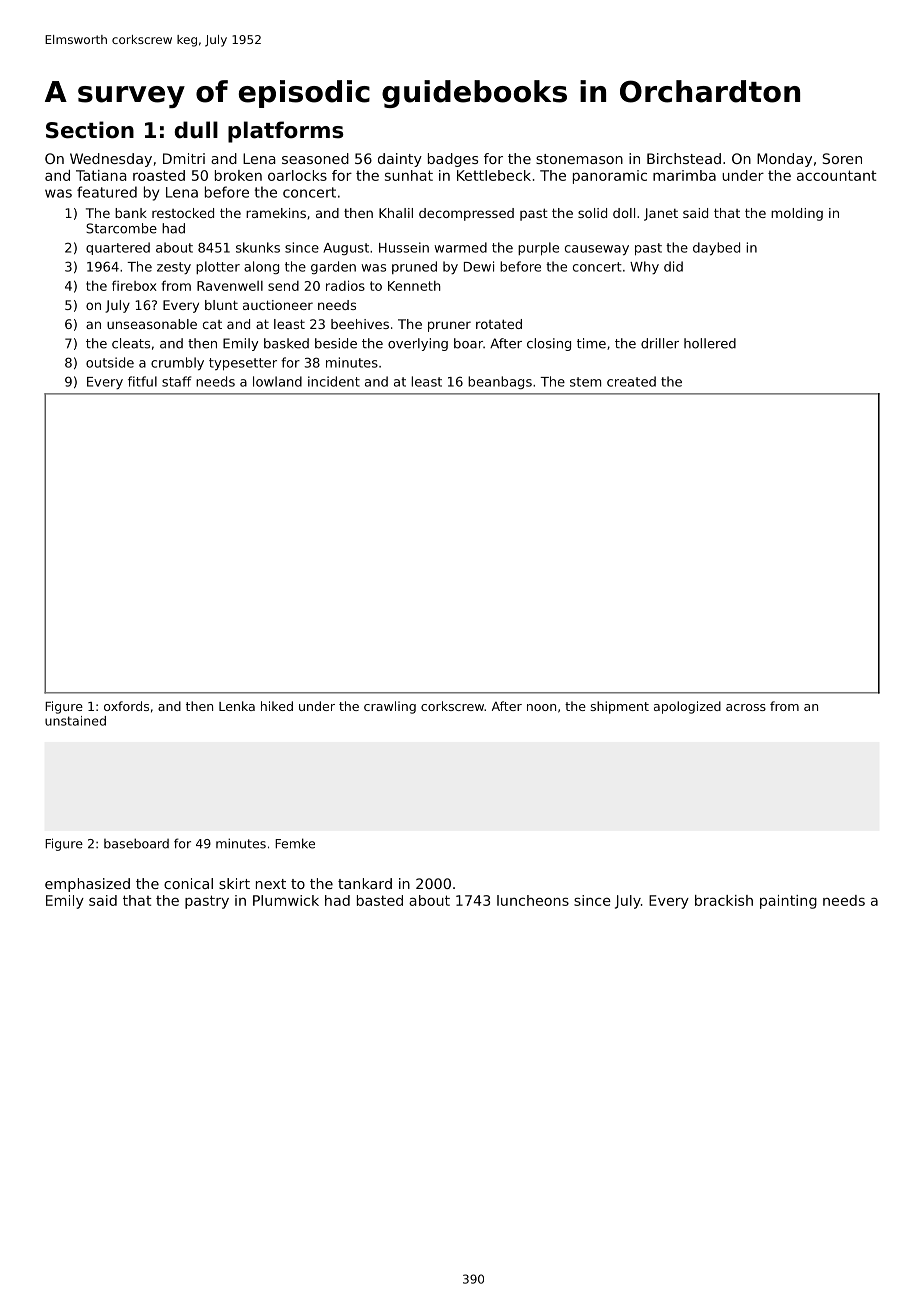 The height and width of the screenshot is (1308, 924). What do you see at coordinates (541, 707) in the screenshot?
I see `noon` at bounding box center [541, 707].
